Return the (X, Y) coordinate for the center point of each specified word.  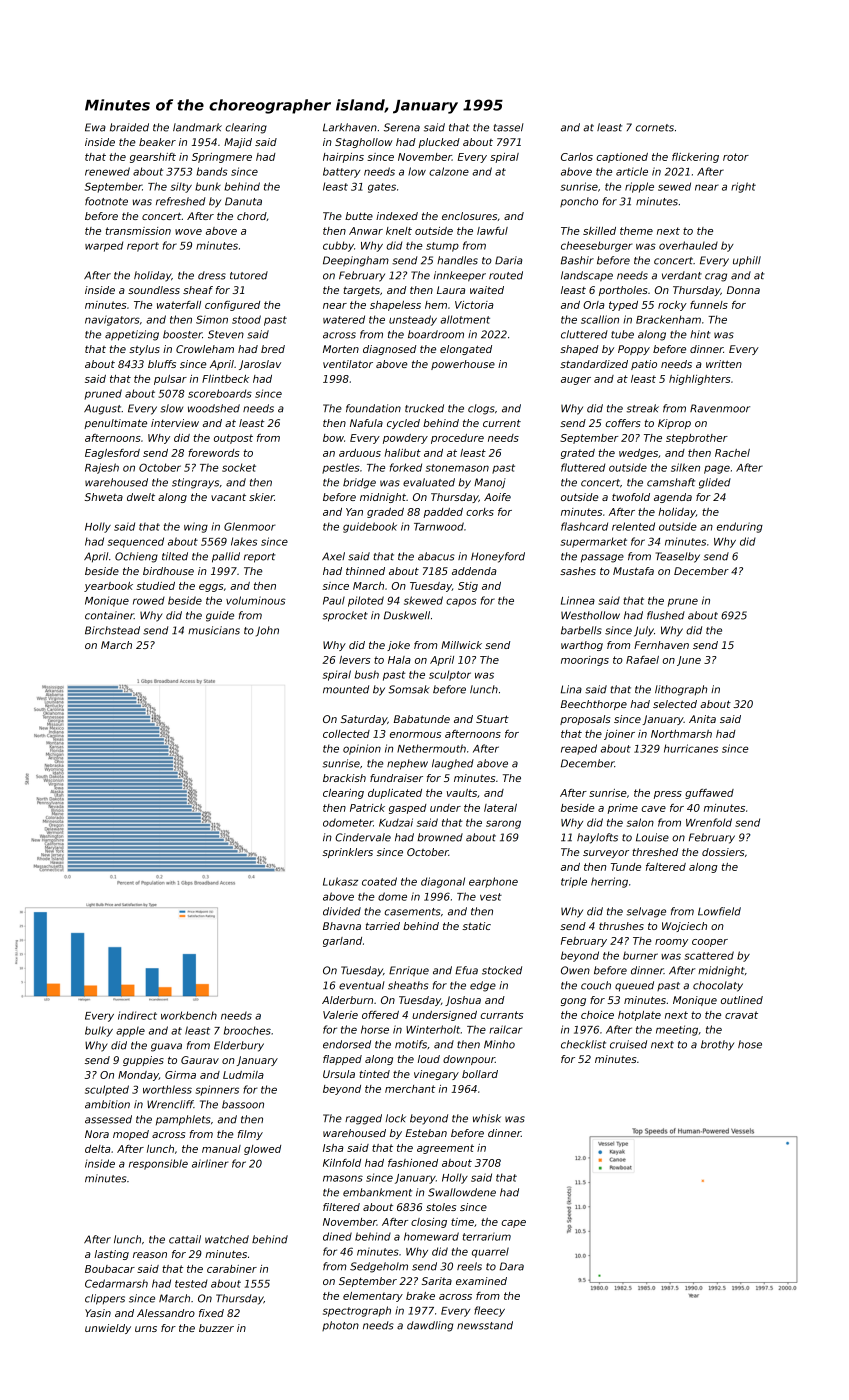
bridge (359, 483)
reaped (579, 749)
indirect (137, 1015)
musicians (214, 630)
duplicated (395, 794)
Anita (702, 719)
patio (644, 365)
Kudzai (396, 822)
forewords (214, 453)
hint (700, 334)
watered (344, 319)
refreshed (180, 201)
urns (146, 1329)
